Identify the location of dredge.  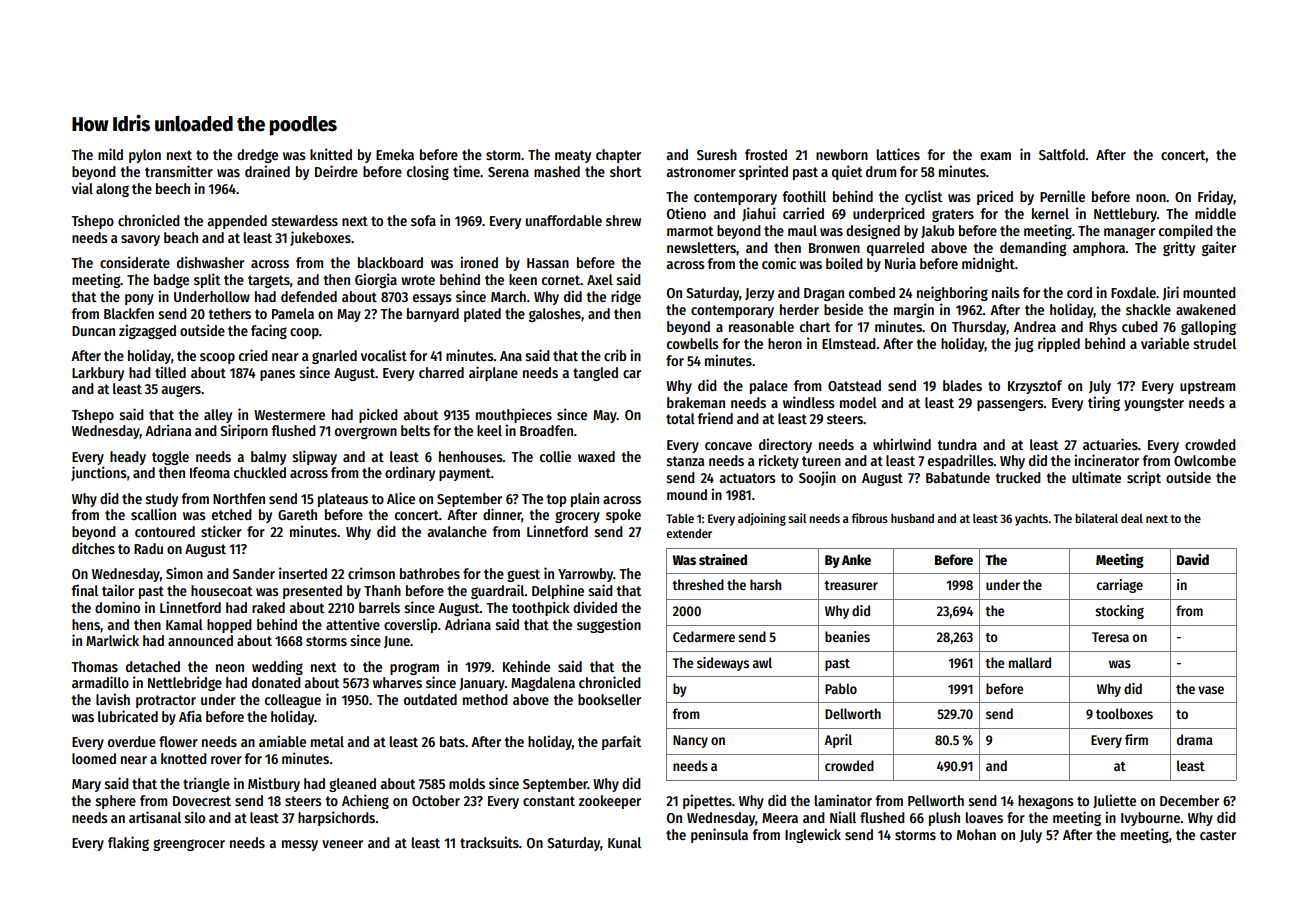
(257, 156).
